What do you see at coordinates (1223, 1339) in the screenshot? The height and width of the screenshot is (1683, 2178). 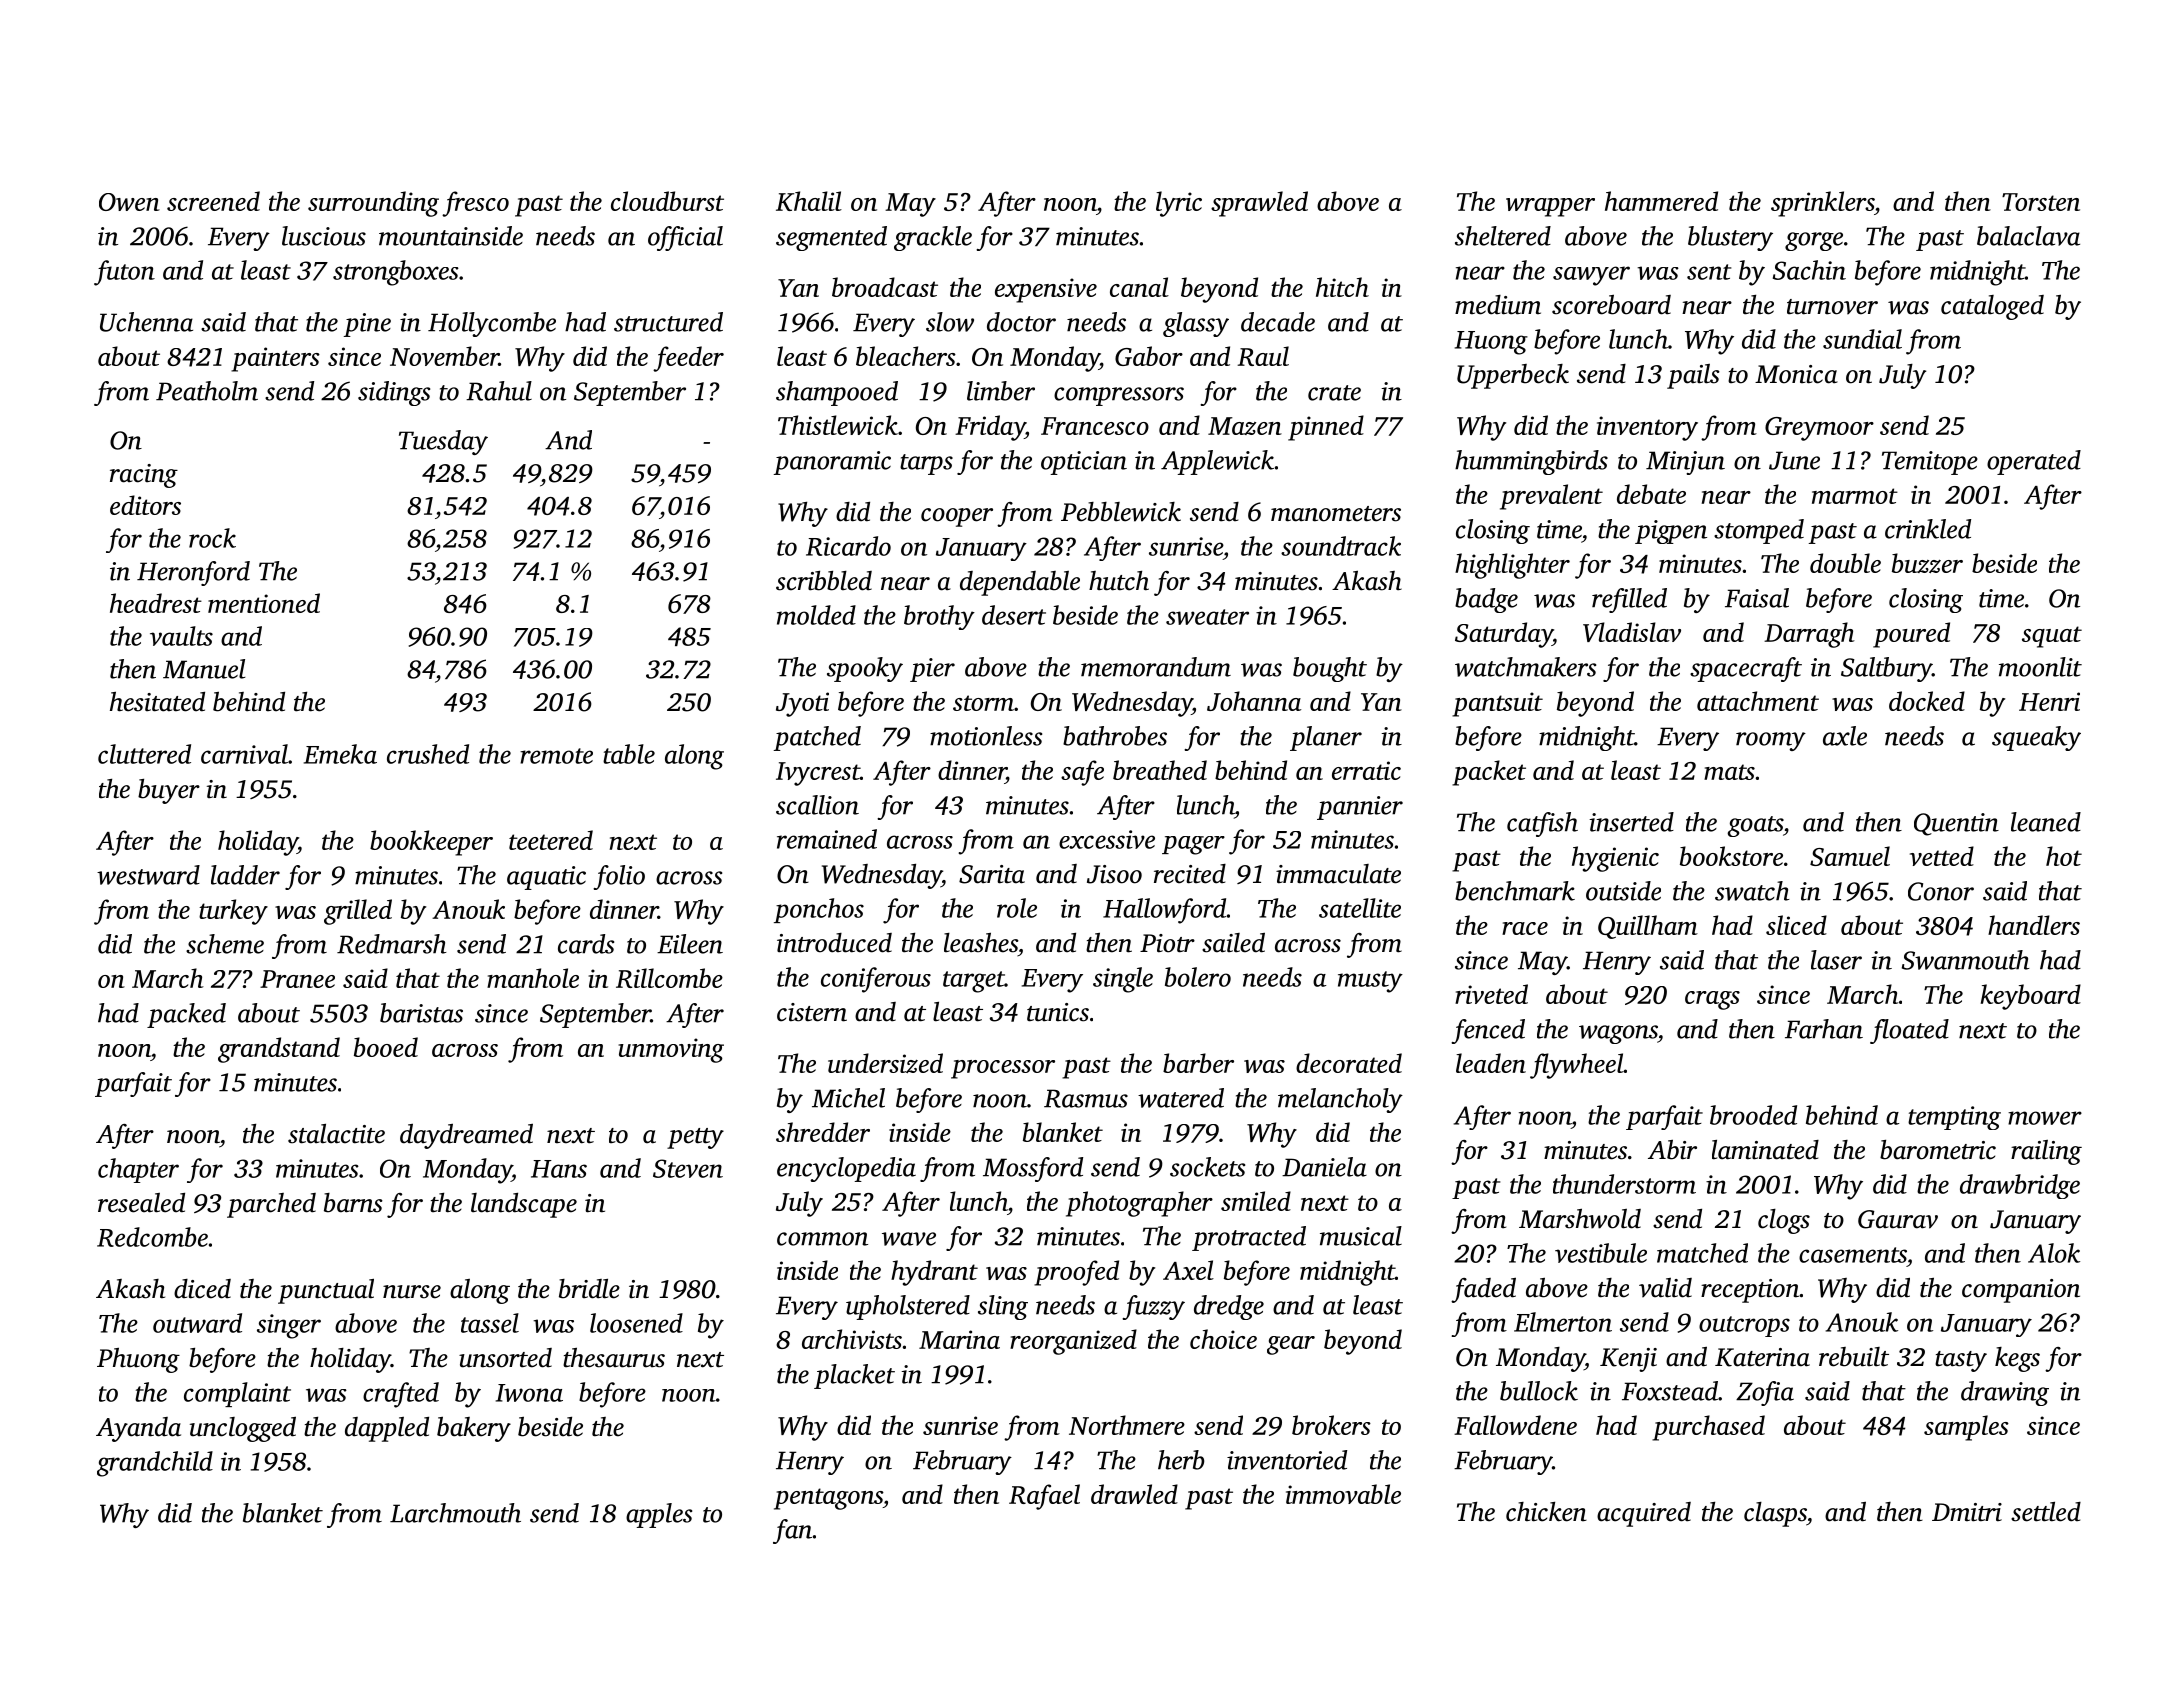 I see `choice` at bounding box center [1223, 1339].
